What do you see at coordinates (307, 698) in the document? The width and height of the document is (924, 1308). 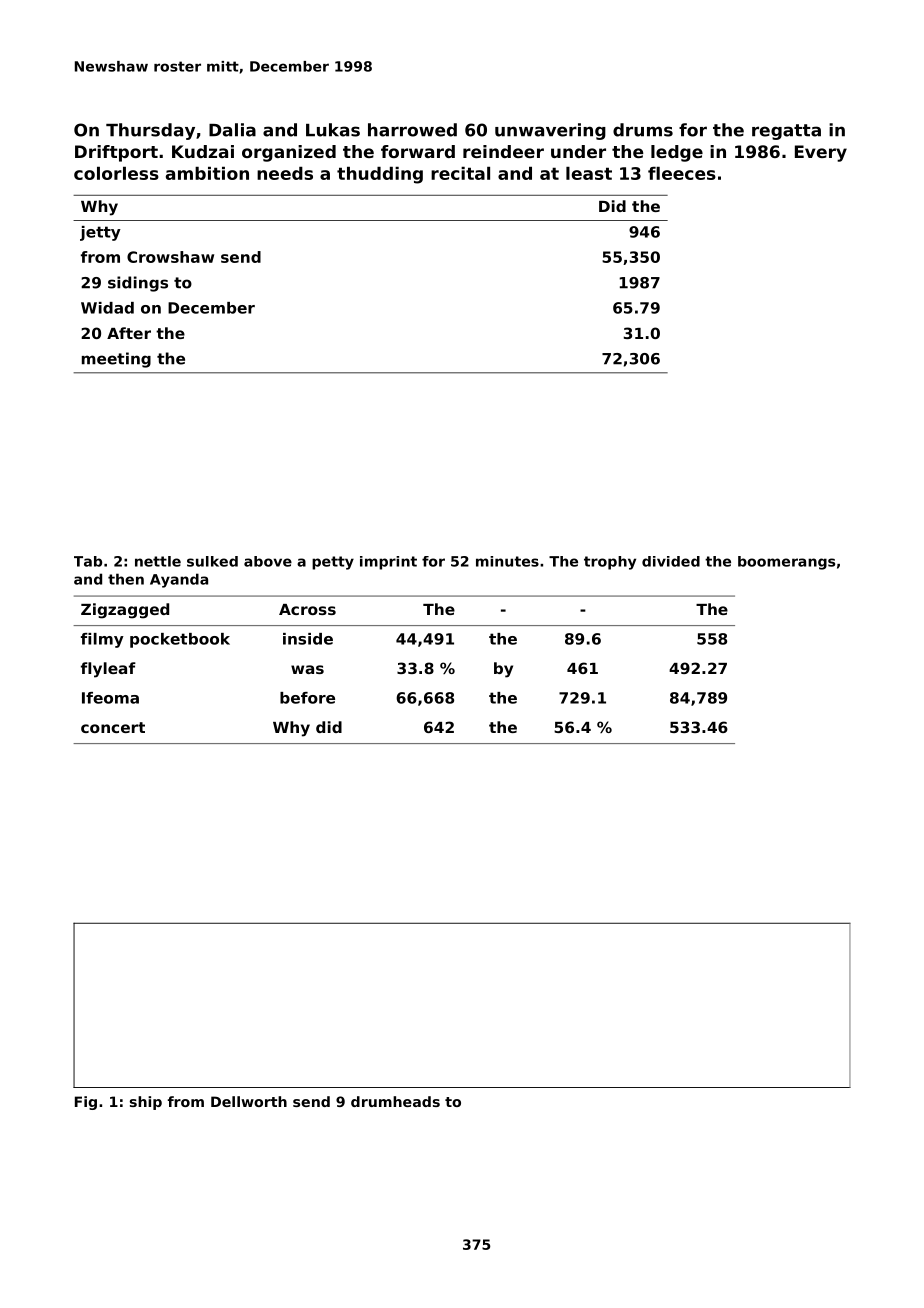 I see `before` at bounding box center [307, 698].
